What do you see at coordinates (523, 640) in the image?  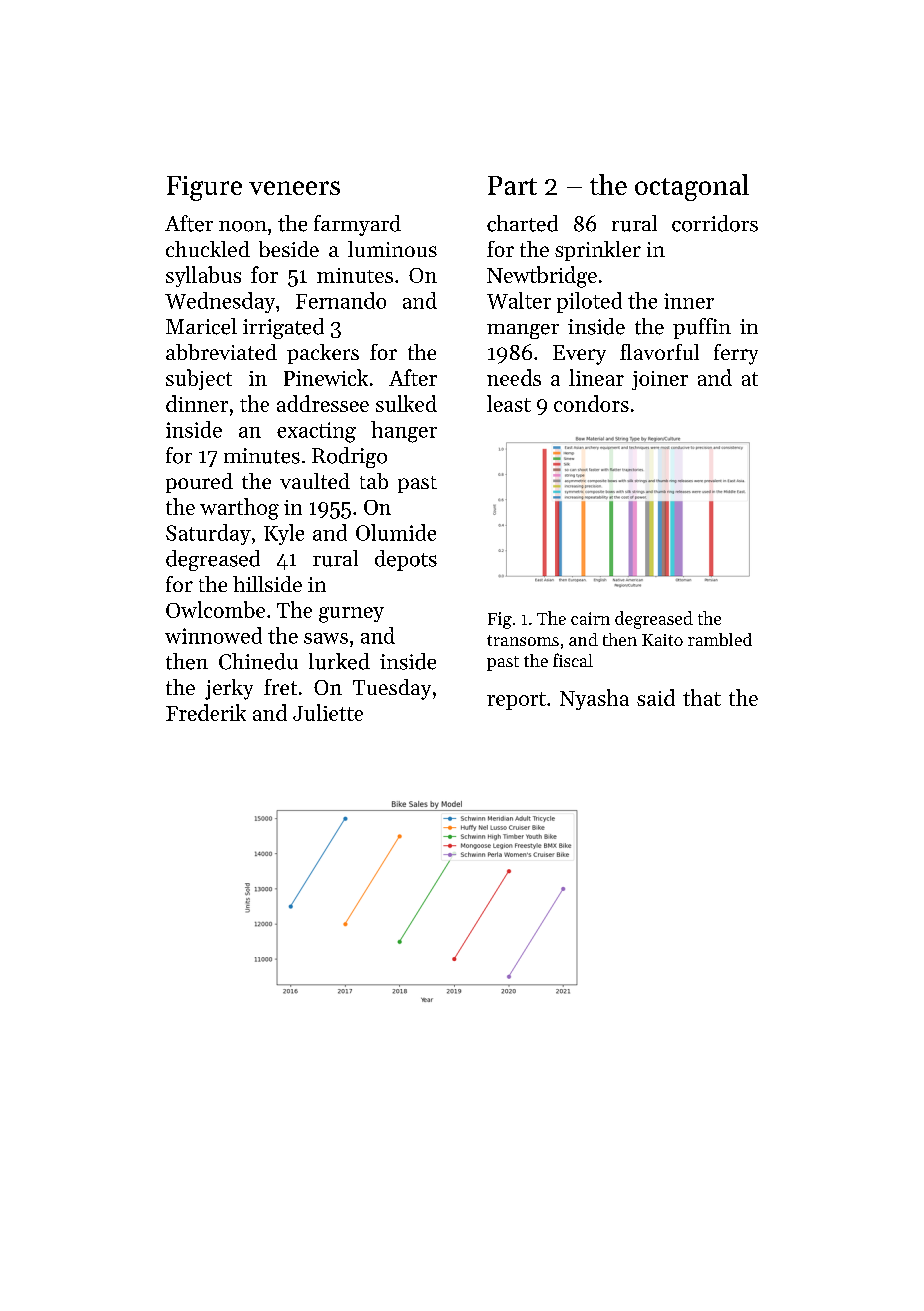 I see `transoms` at bounding box center [523, 640].
